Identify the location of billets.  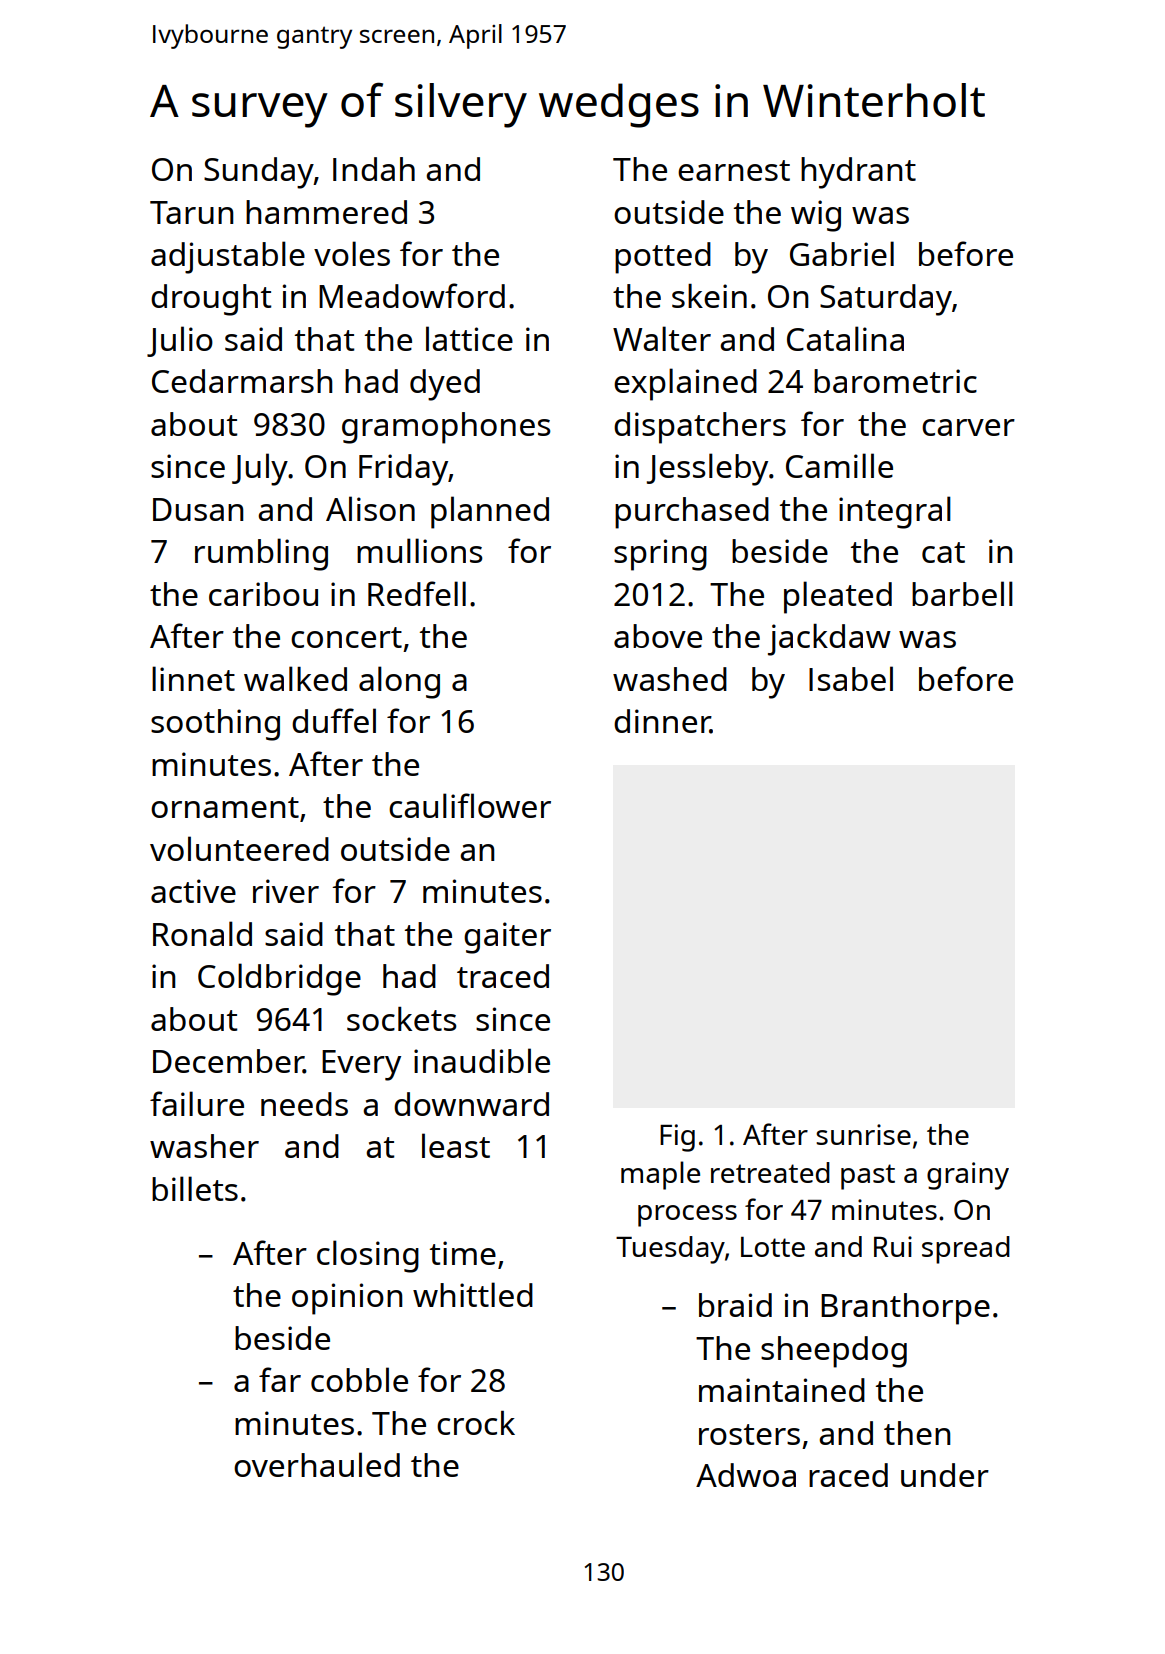
(195, 1188).
